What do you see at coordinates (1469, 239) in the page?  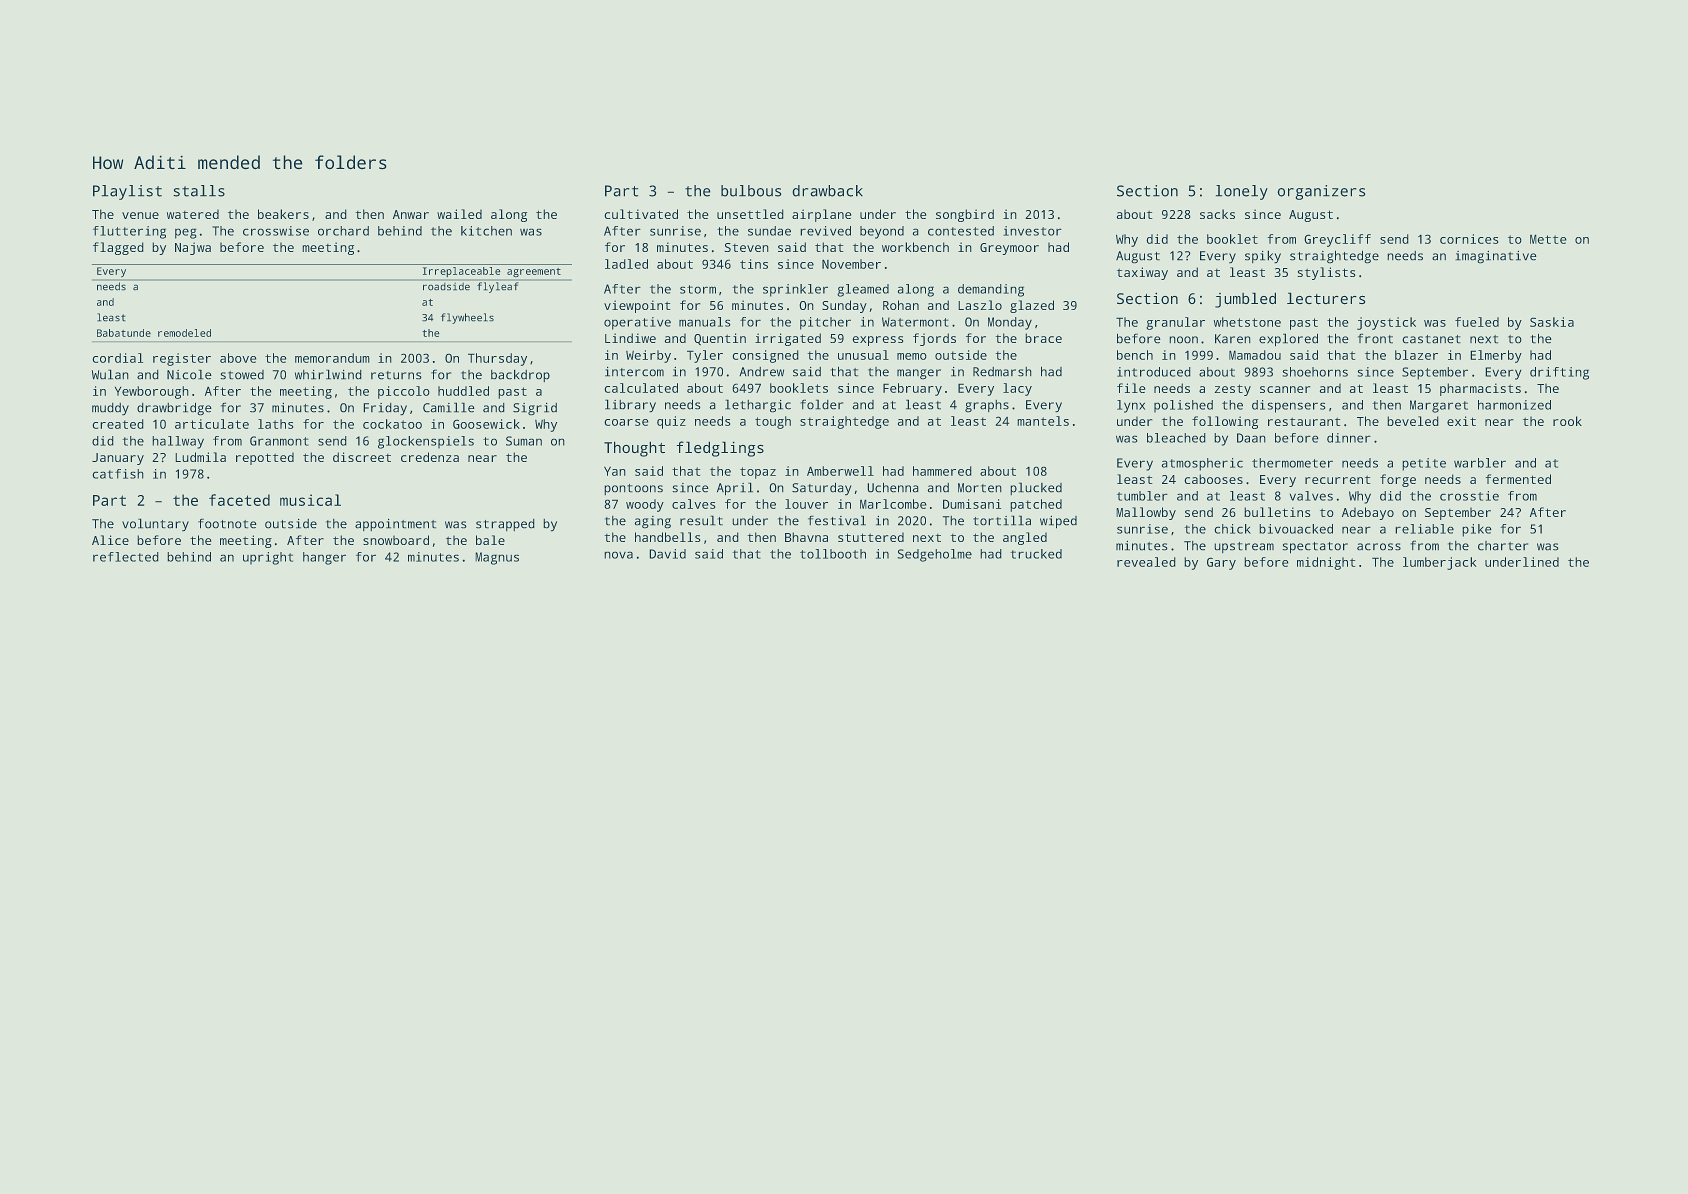 I see `cornices` at bounding box center [1469, 239].
